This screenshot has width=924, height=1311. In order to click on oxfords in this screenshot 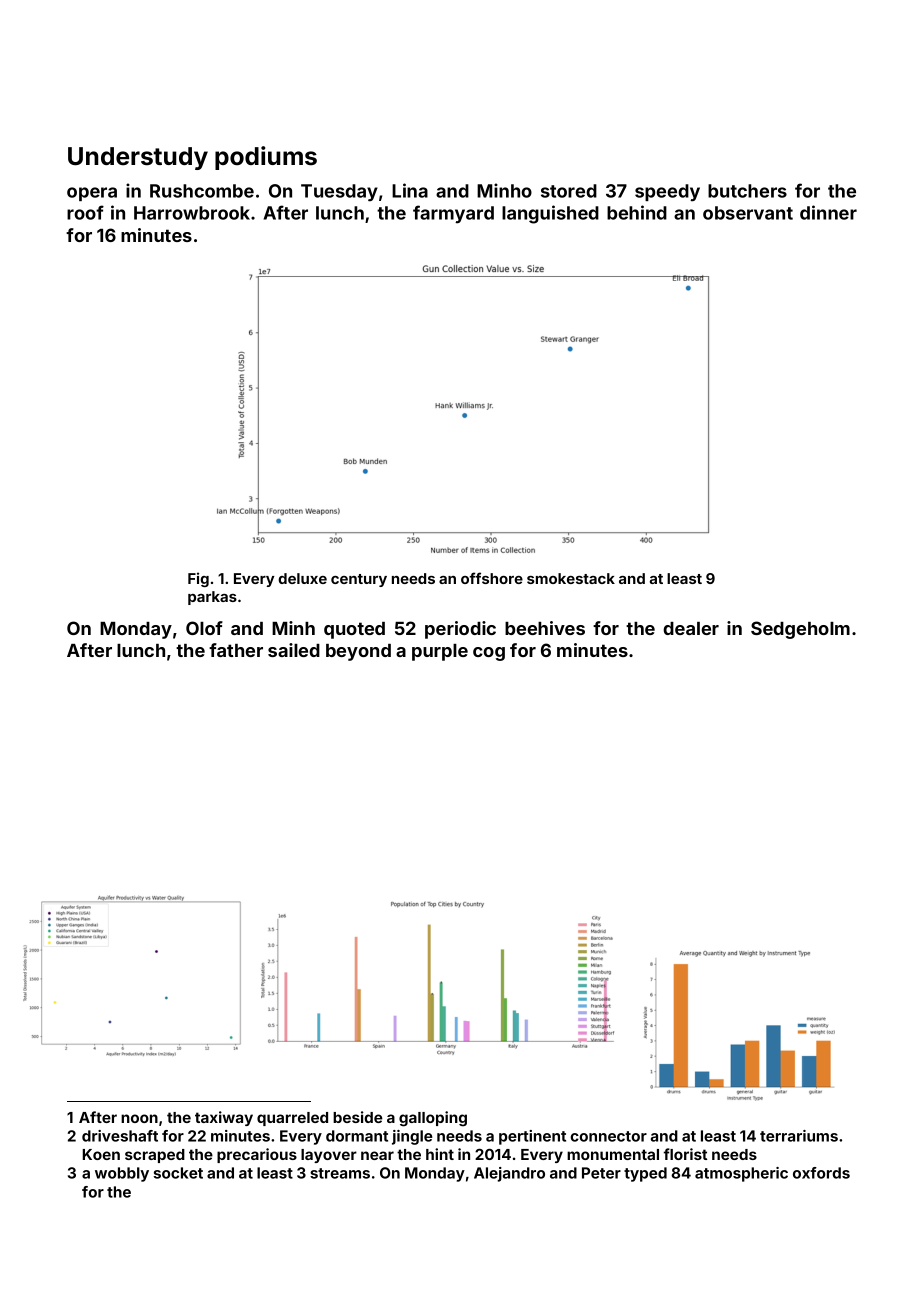, I will do `click(821, 1173)`.
